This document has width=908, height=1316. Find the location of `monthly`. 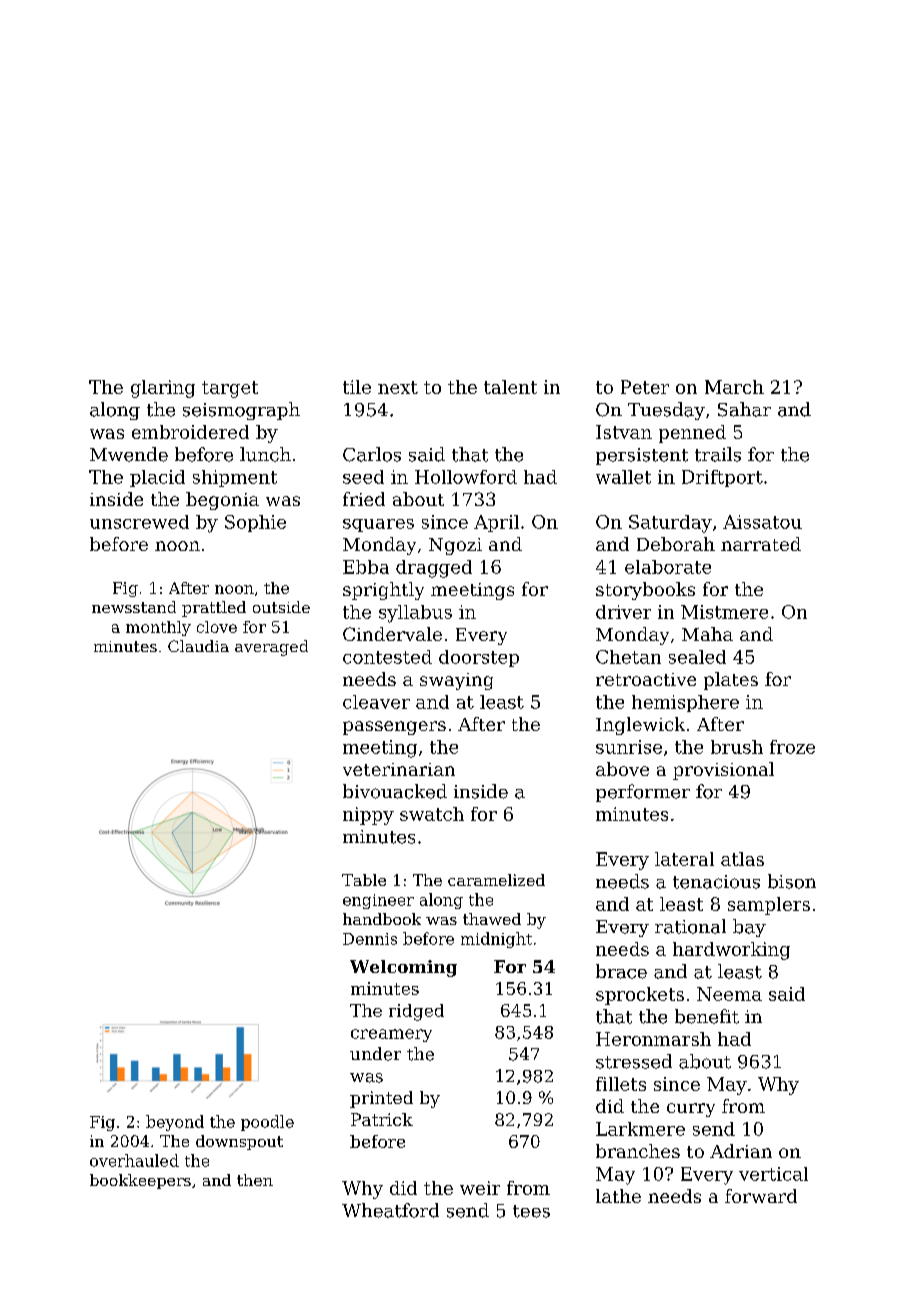

monthly is located at coordinates (158, 628).
